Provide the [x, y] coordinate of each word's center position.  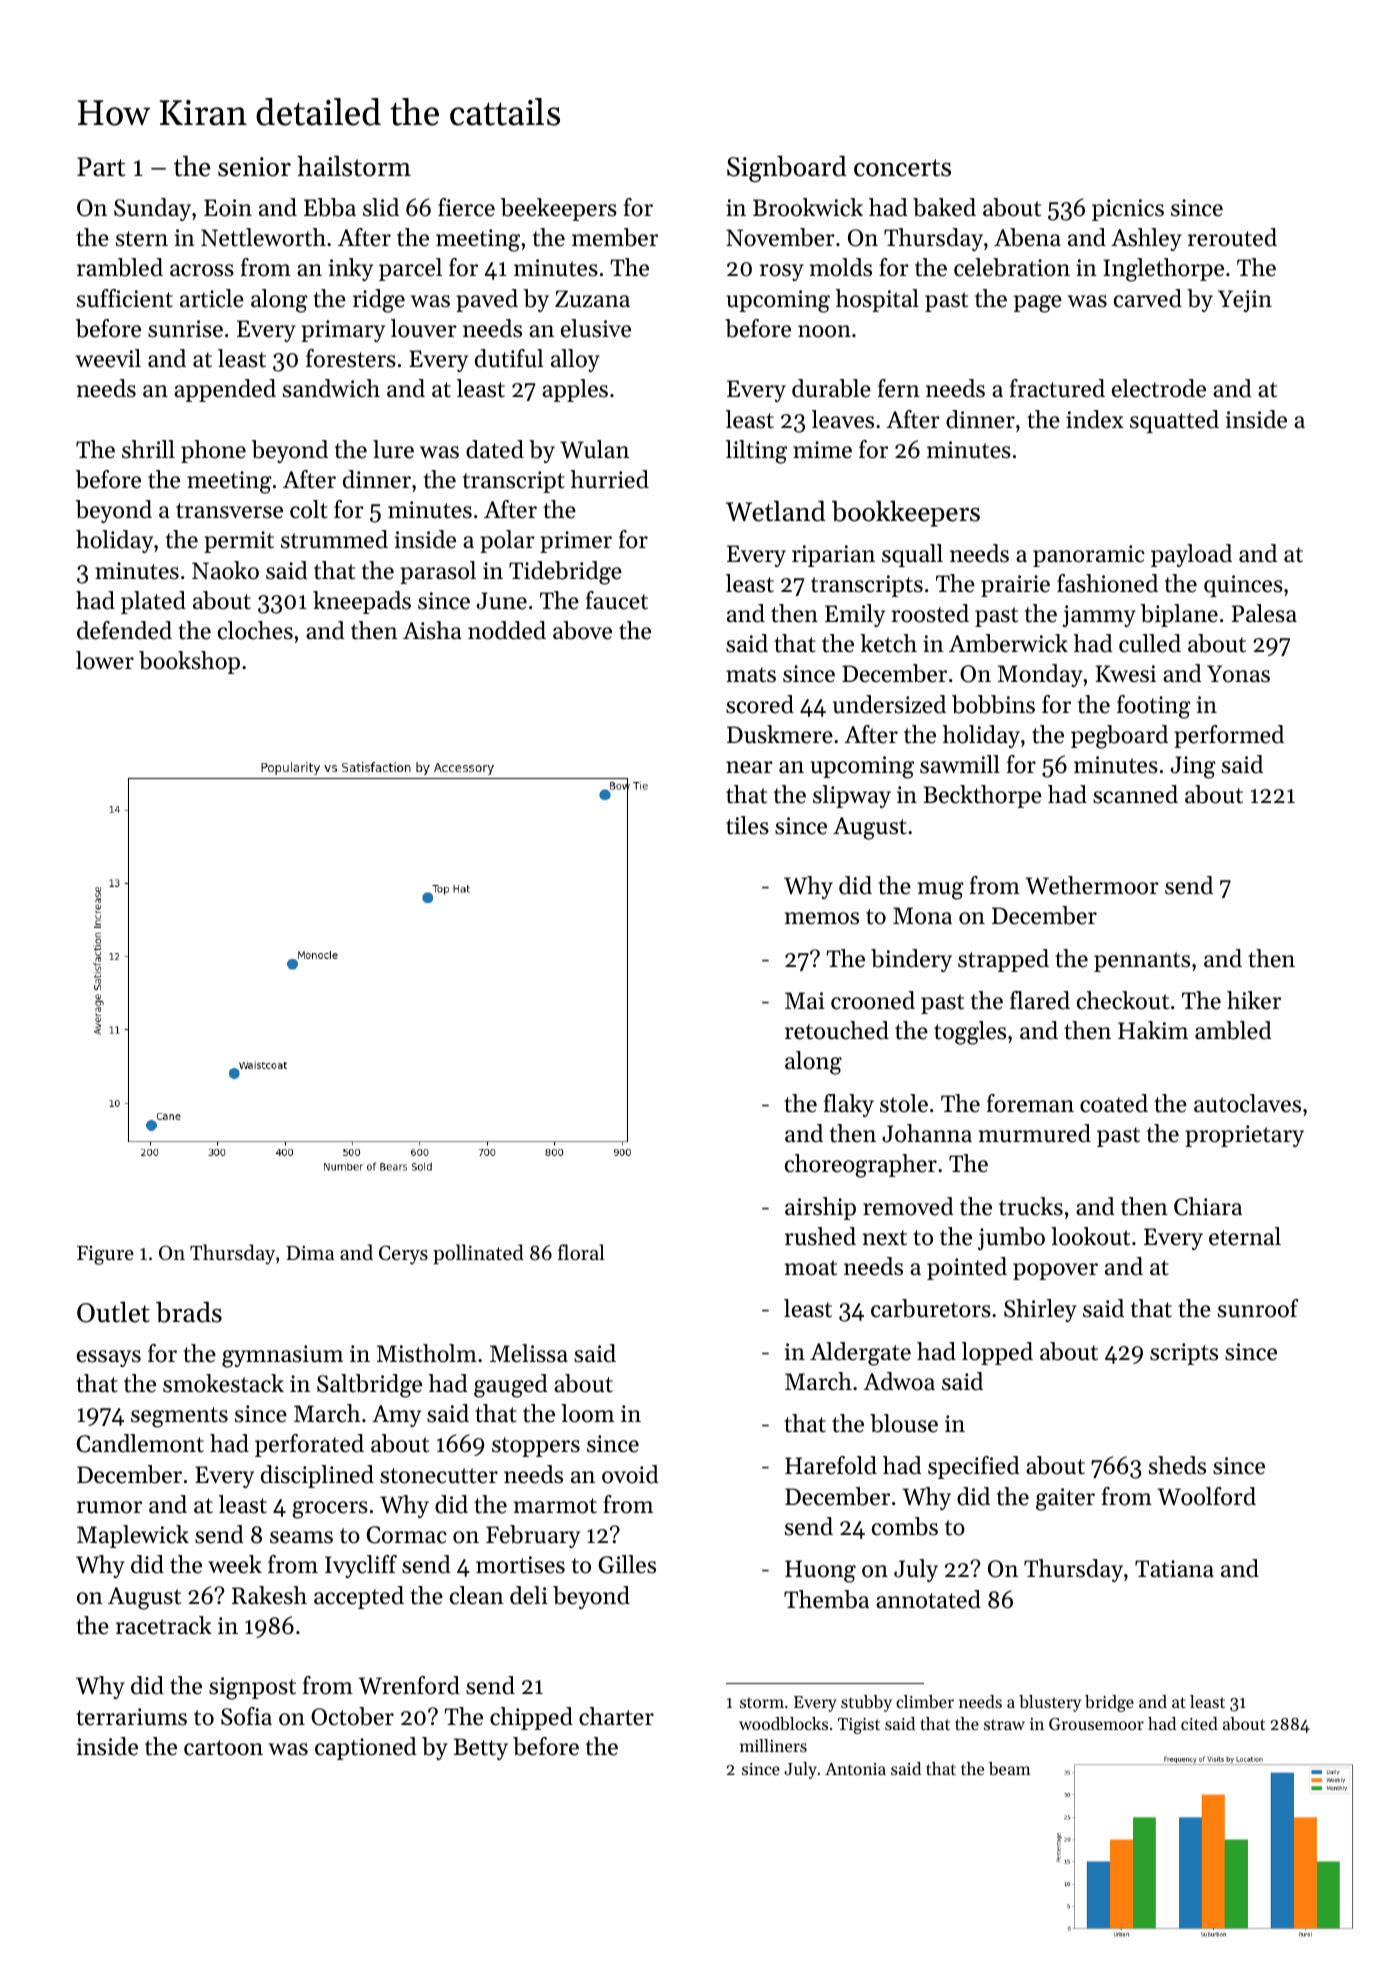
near [749, 767]
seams [301, 1537]
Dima [310, 1252]
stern [142, 239]
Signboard [787, 168]
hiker [1254, 1000]
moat [811, 1268]
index [1095, 419]
